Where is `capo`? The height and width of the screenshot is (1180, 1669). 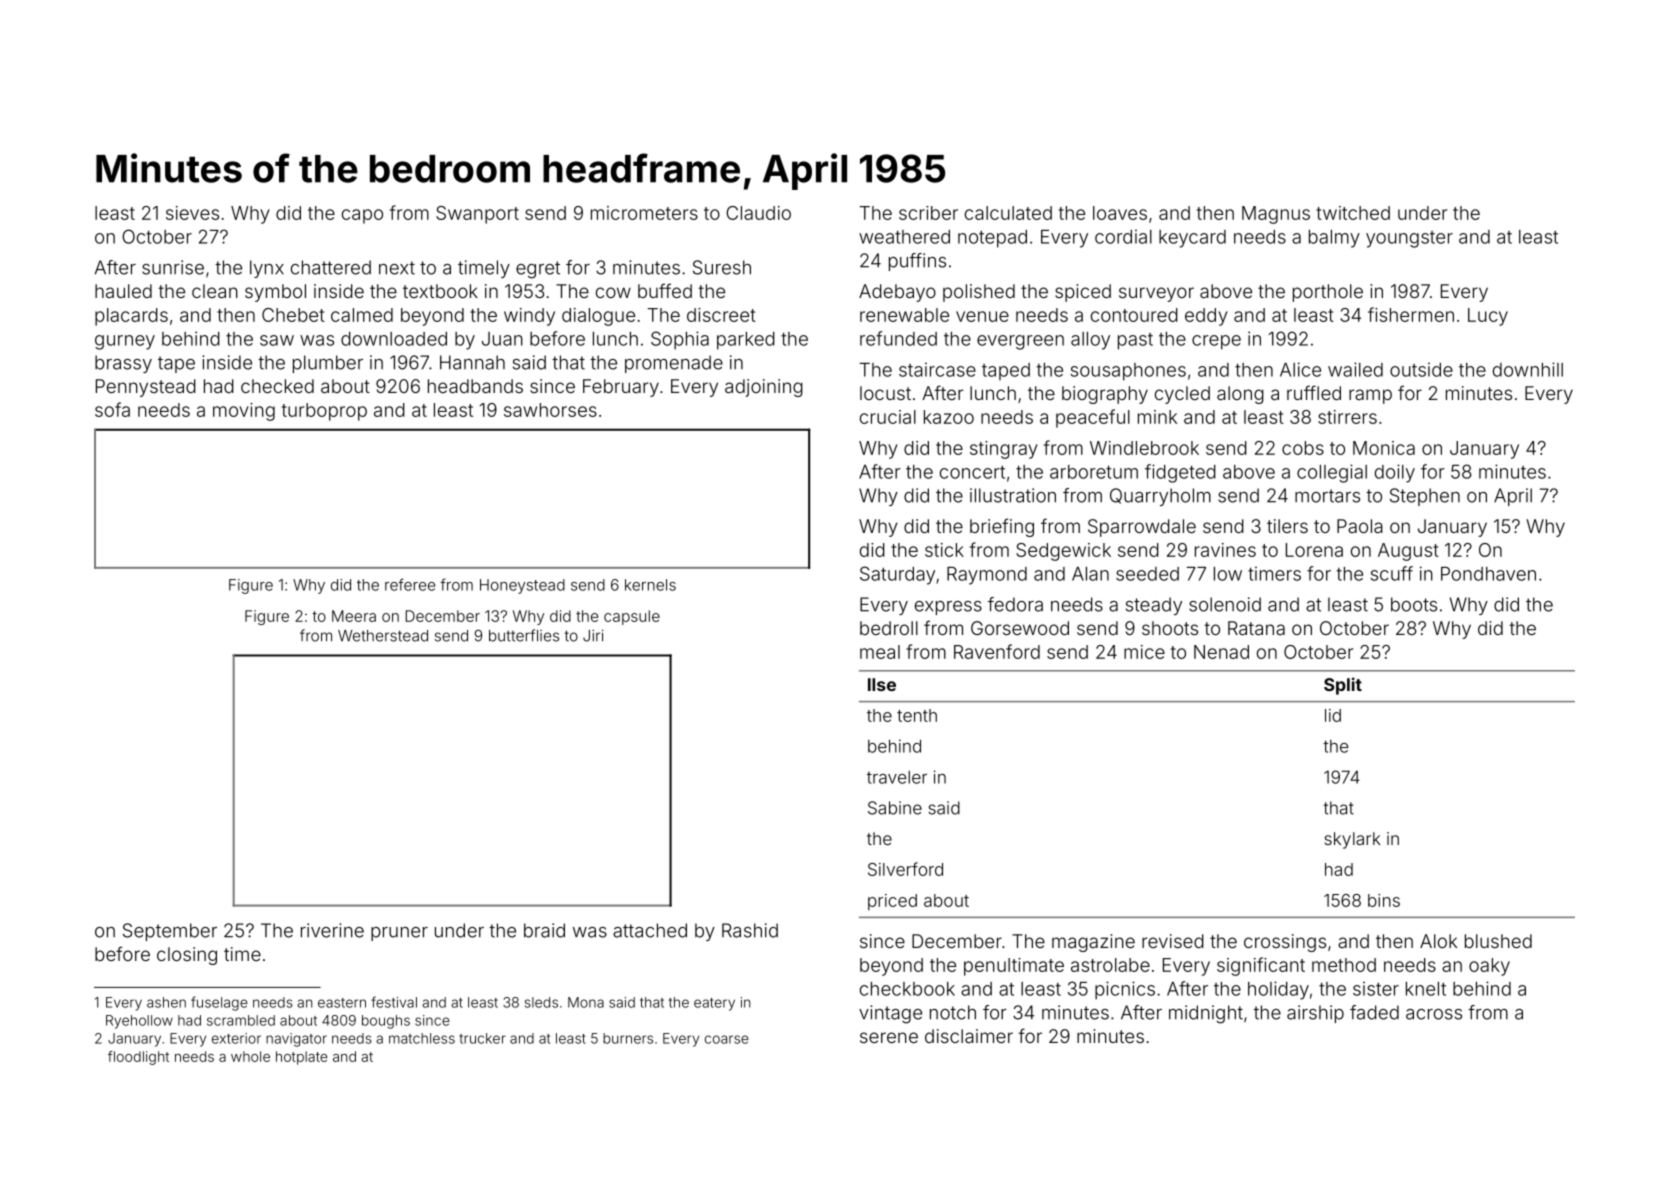 capo is located at coordinates (362, 216).
